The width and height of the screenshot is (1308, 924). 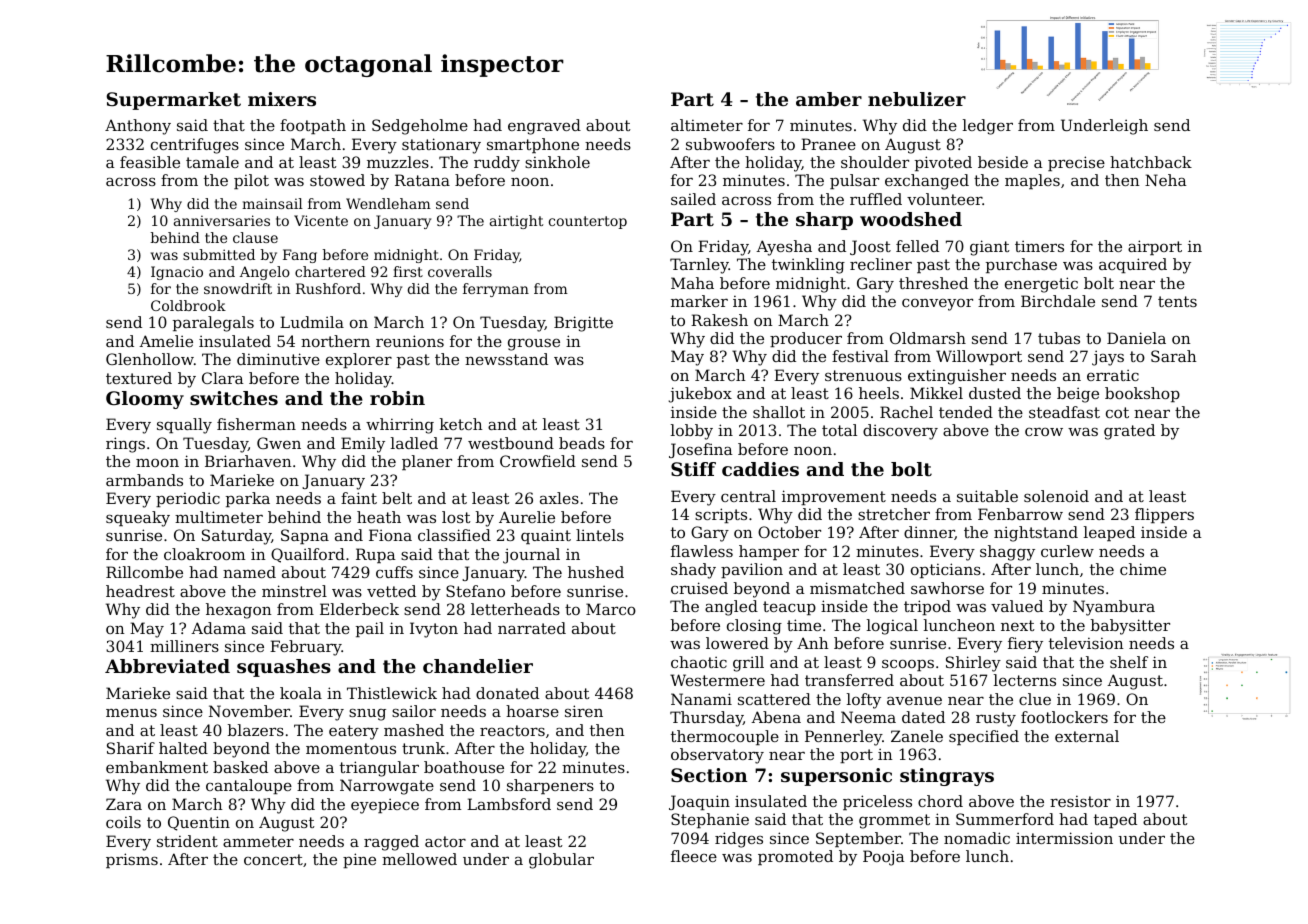 I want to click on intermission, so click(x=1064, y=838).
